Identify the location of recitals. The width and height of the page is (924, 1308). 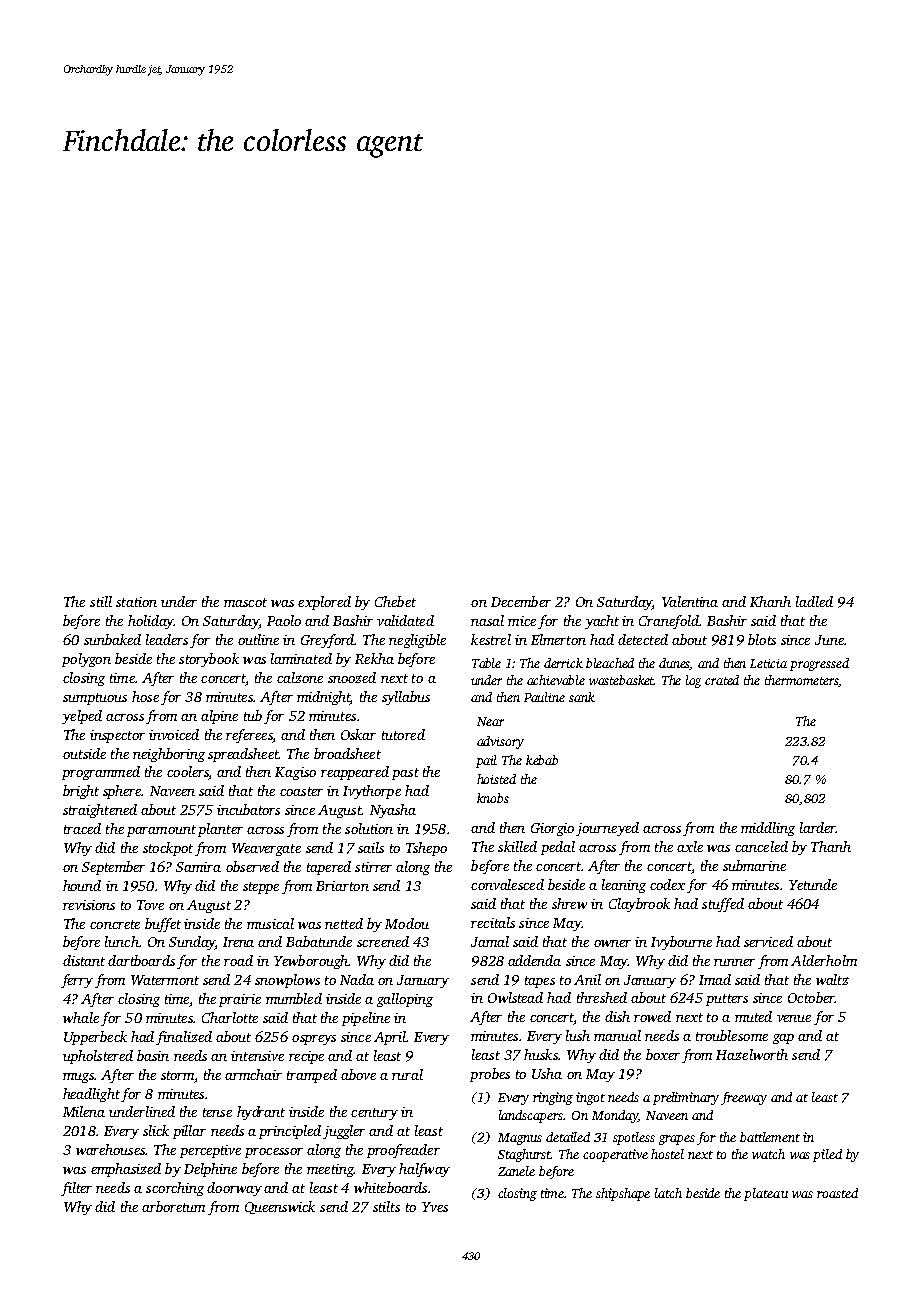
(493, 922).
